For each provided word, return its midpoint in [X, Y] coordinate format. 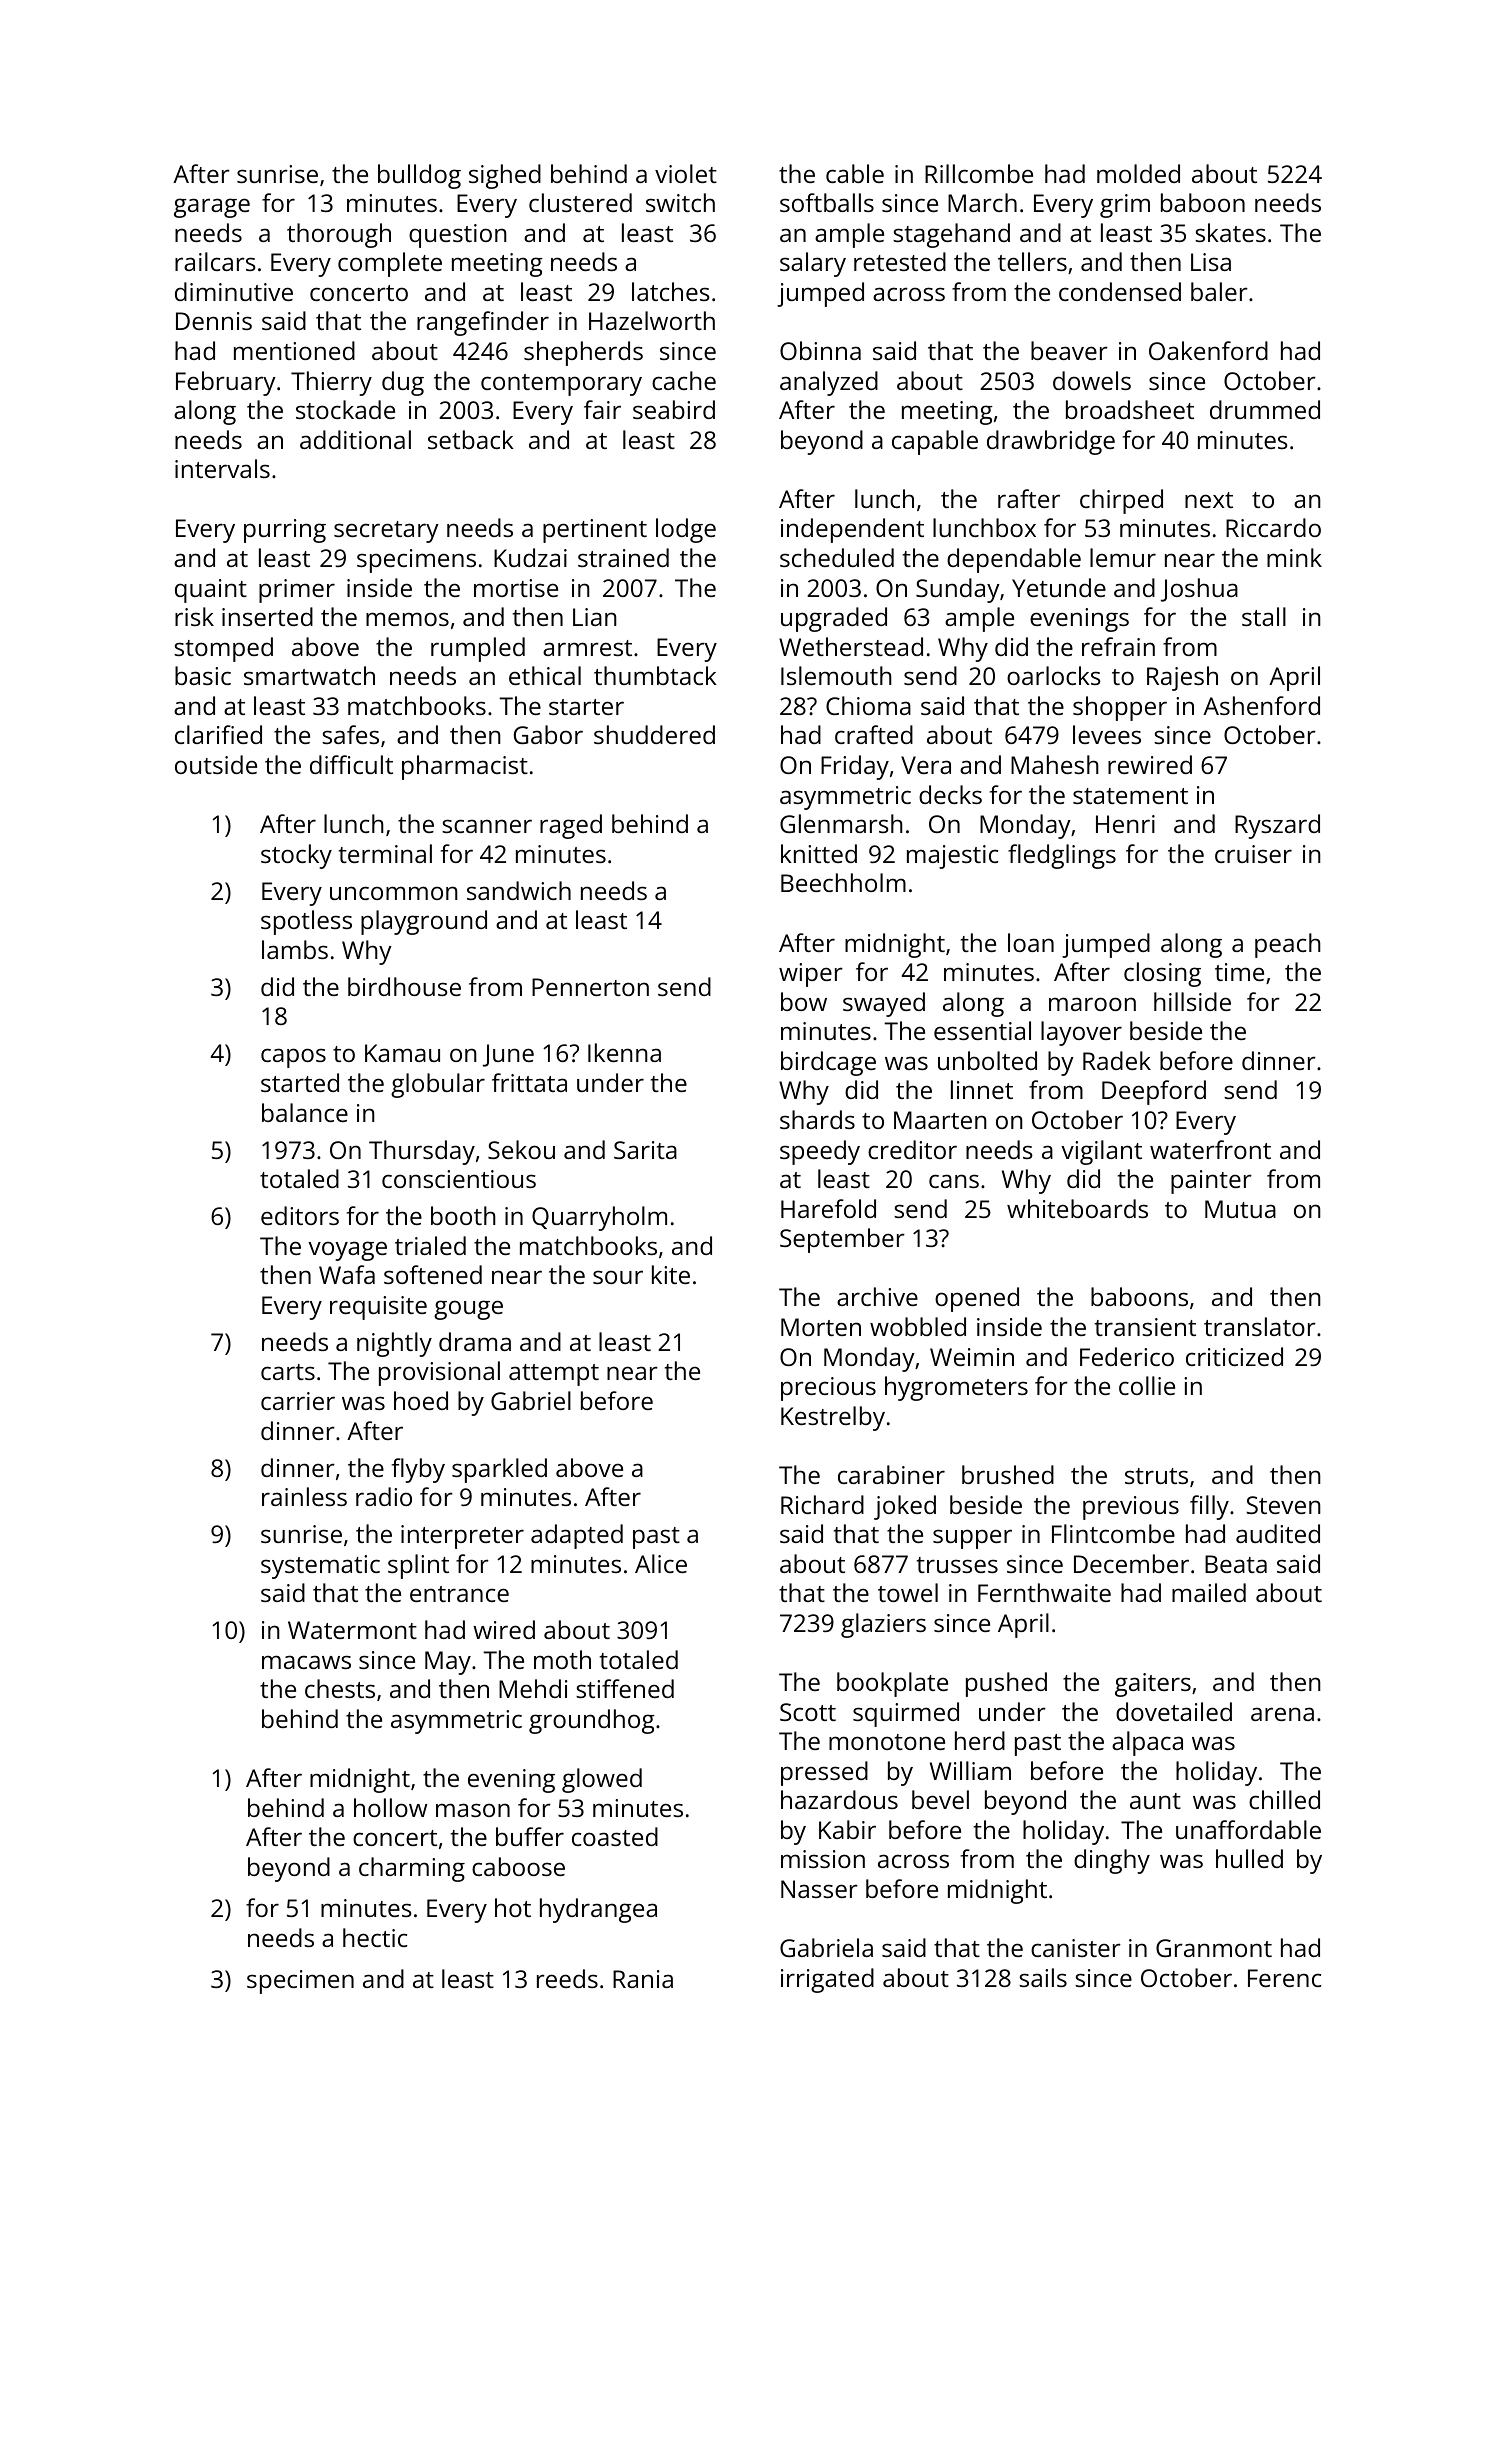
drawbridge [1051, 442]
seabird [674, 409]
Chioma [868, 705]
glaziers [883, 1625]
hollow [390, 1807]
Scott [808, 1712]
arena [1282, 1714]
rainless [304, 1496]
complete [390, 264]
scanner [487, 826]
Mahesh [1055, 764]
